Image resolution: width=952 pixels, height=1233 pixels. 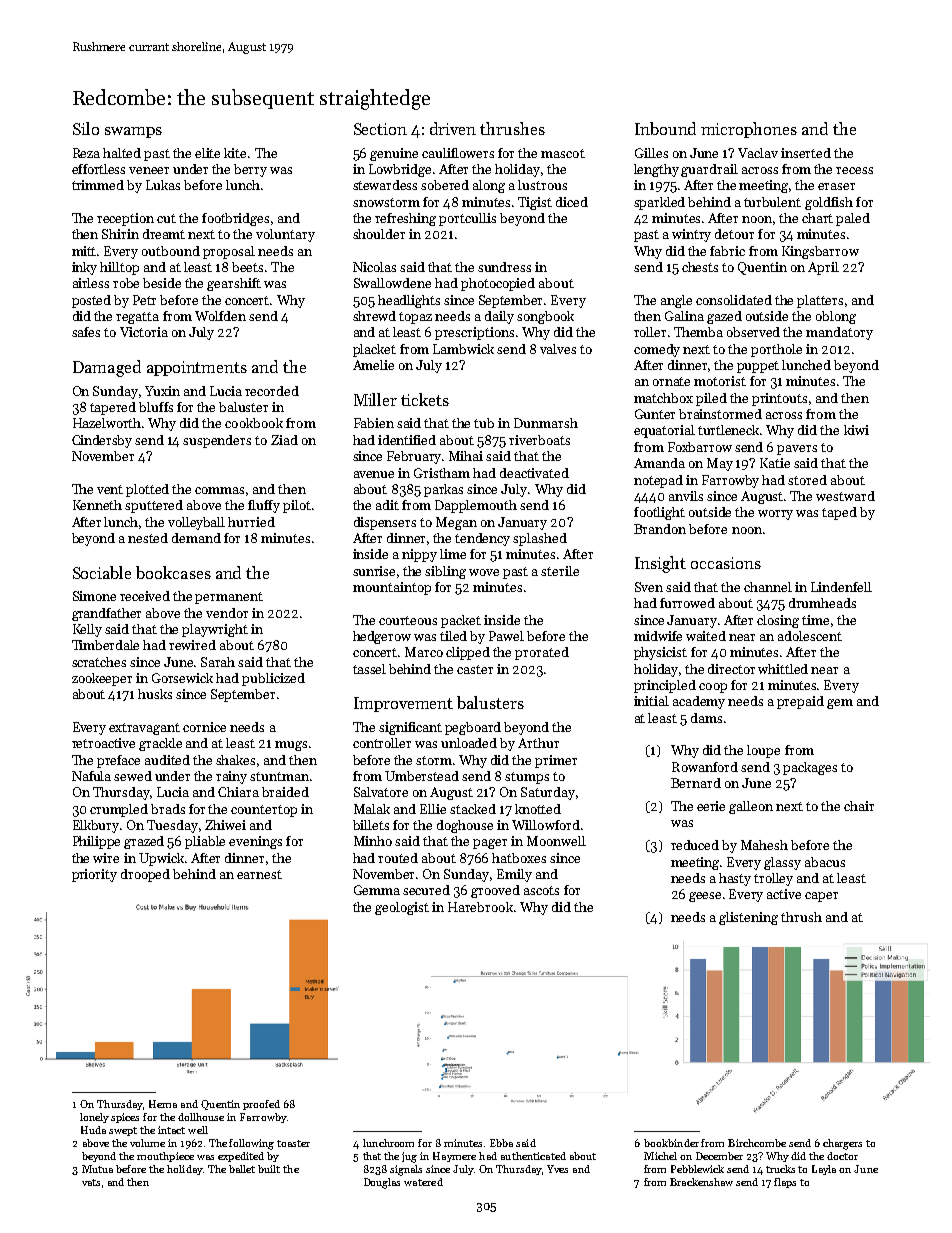 What do you see at coordinates (122, 153) in the screenshot?
I see `halted` at bounding box center [122, 153].
